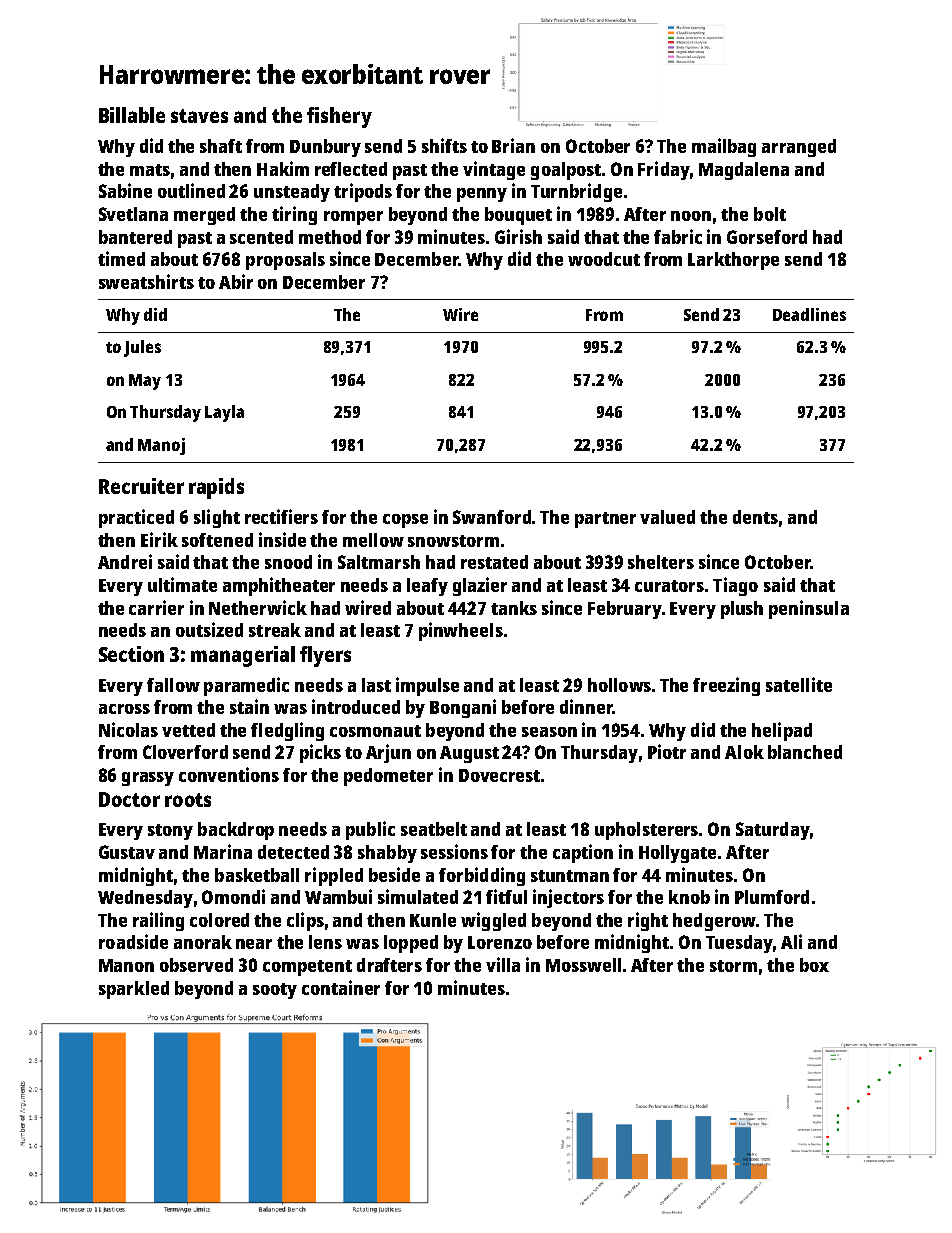 This image has width=952, height=1233. Describe the element at coordinates (583, 965) in the image. I see `Mosswell` at that location.
